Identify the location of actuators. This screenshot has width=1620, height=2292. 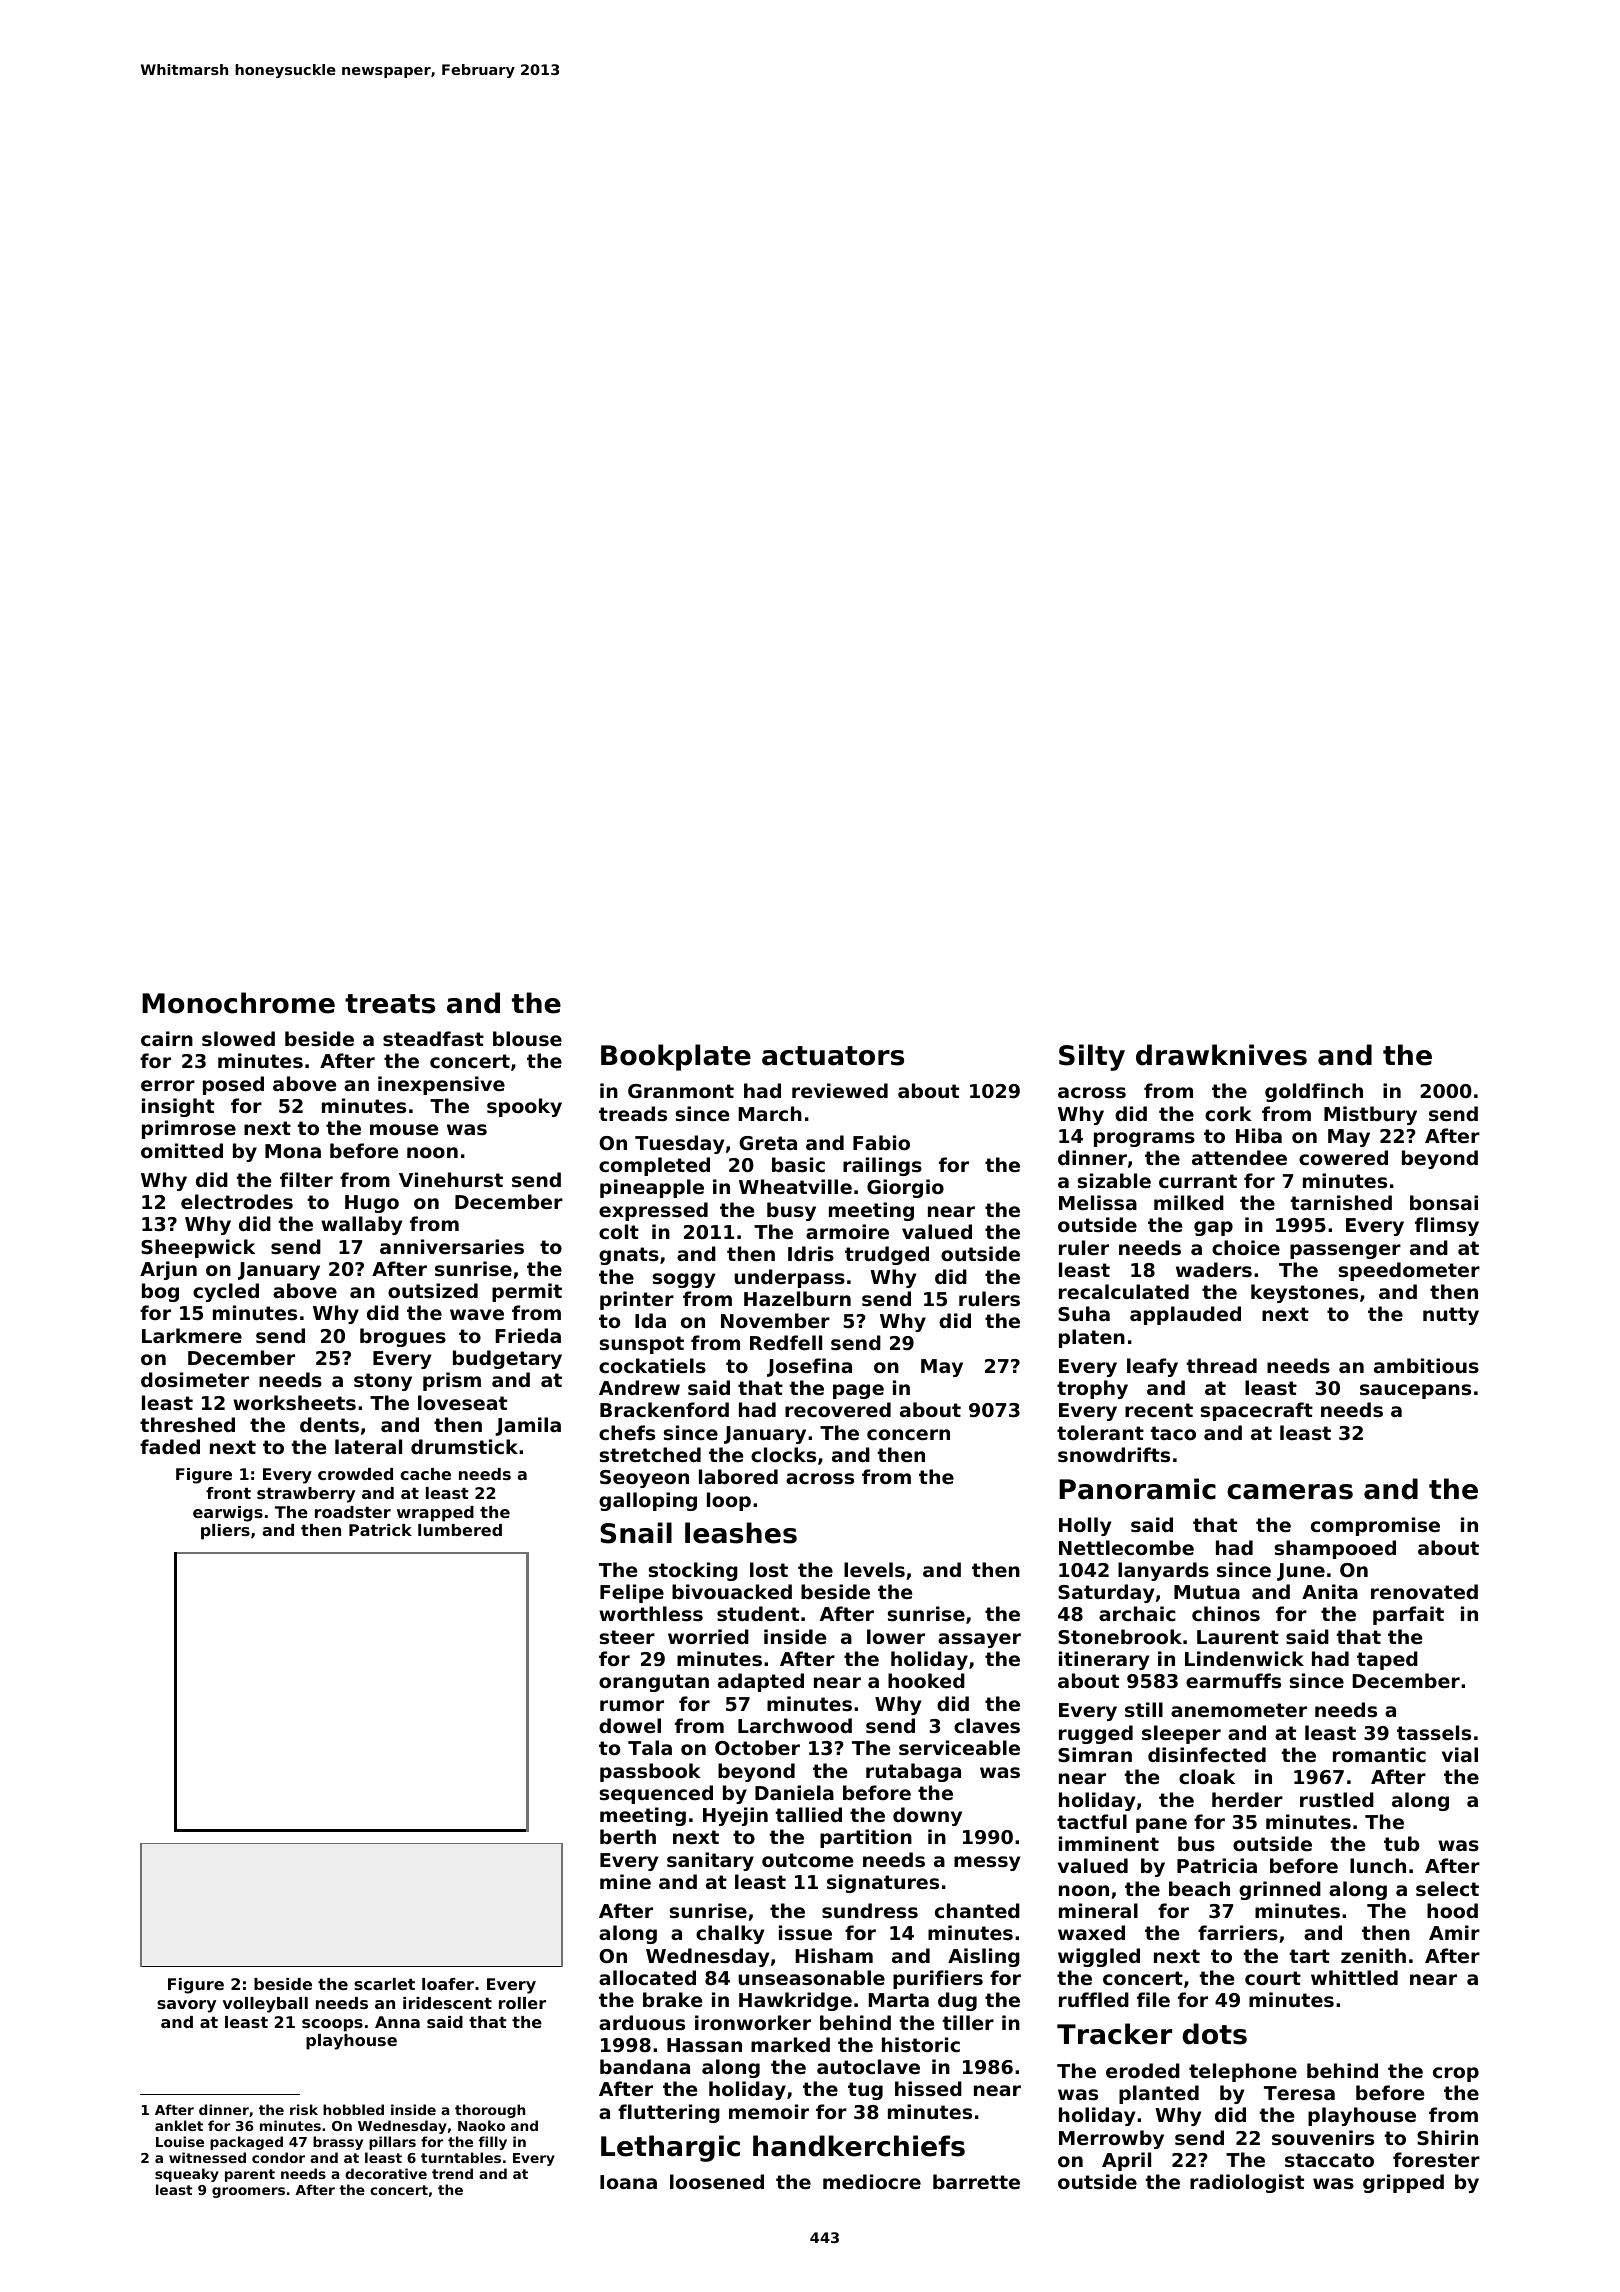
(833, 1056).
